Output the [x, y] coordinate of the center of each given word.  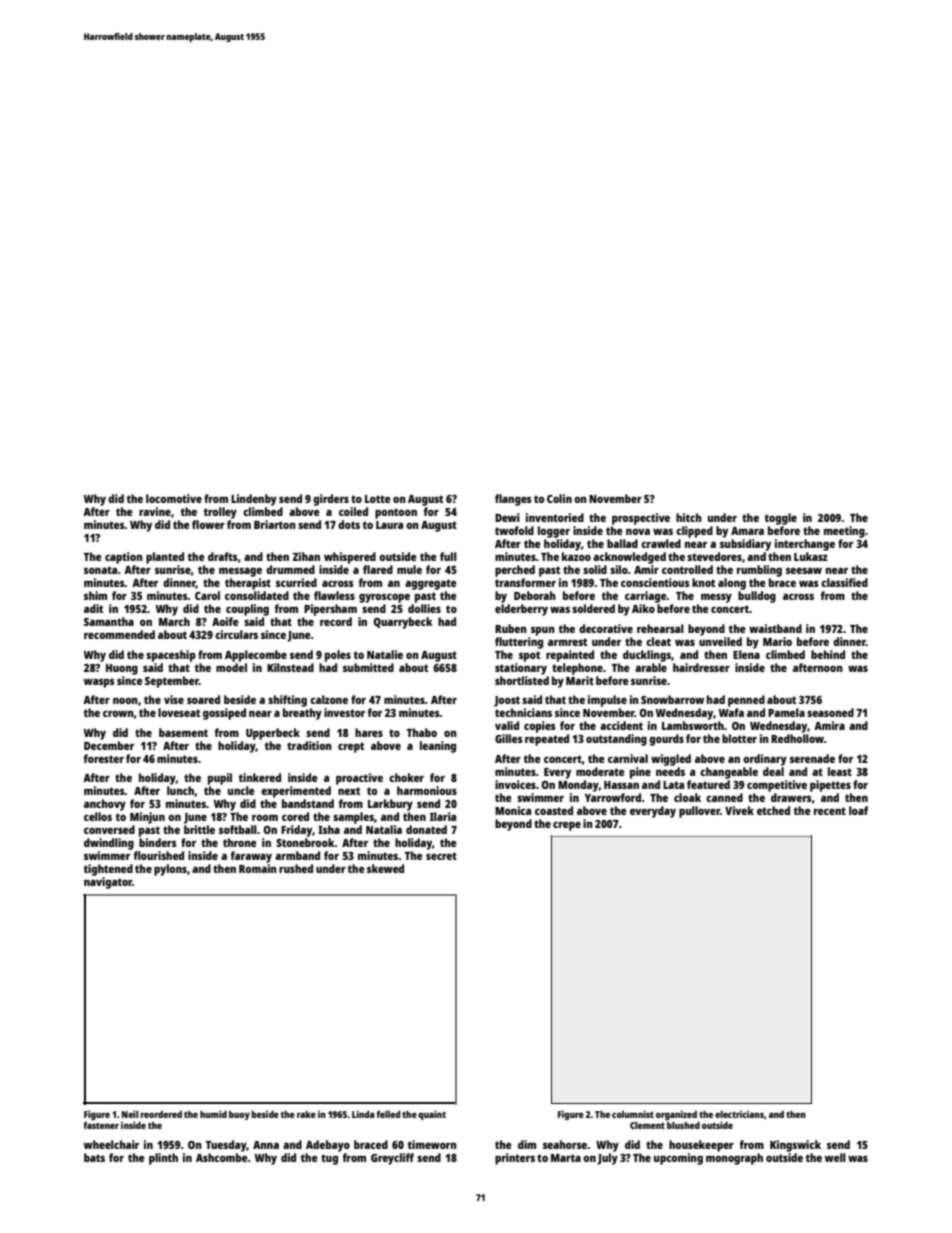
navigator [108, 883]
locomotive [174, 498]
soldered [593, 608]
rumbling [759, 571]
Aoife [225, 621]
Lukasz [811, 556]
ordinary [765, 760]
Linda [363, 1114]
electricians [739, 1114]
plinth [163, 1159]
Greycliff [392, 1159]
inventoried [555, 517]
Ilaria [443, 816]
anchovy [105, 805]
